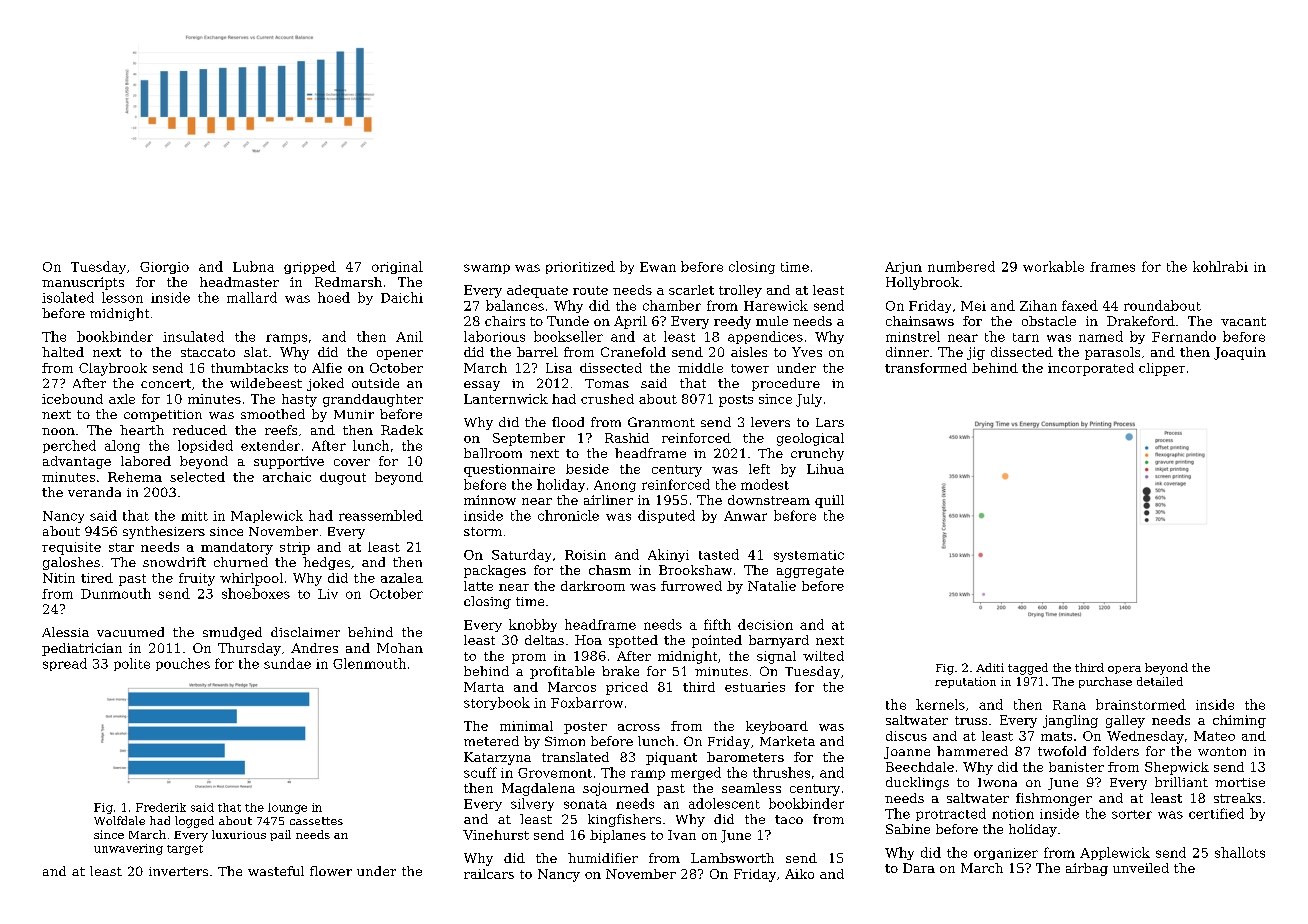 The height and width of the image is (924, 1308). Describe the element at coordinates (829, 501) in the image. I see `quill` at that location.
